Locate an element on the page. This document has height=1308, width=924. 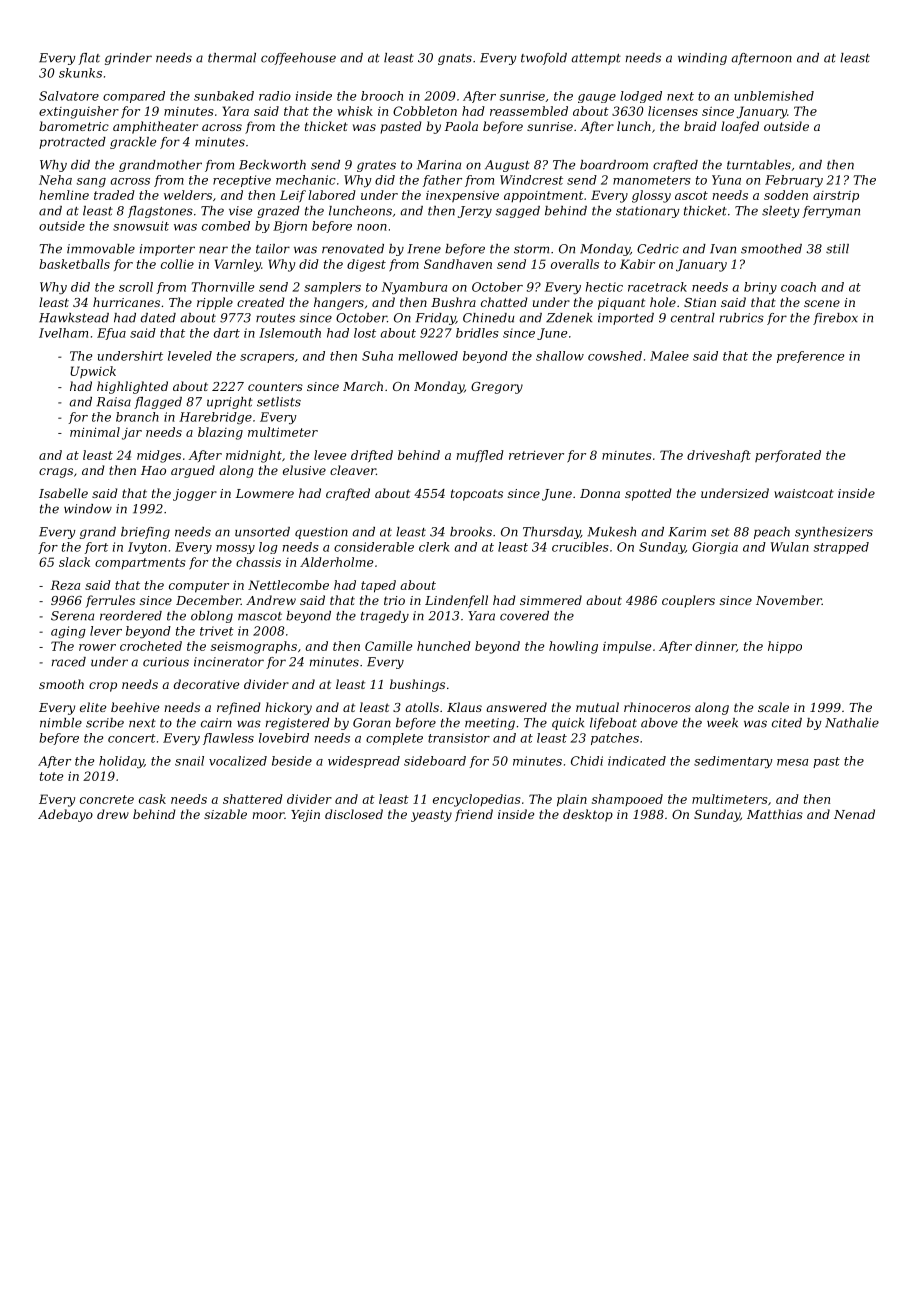
unblemished is located at coordinates (774, 96).
